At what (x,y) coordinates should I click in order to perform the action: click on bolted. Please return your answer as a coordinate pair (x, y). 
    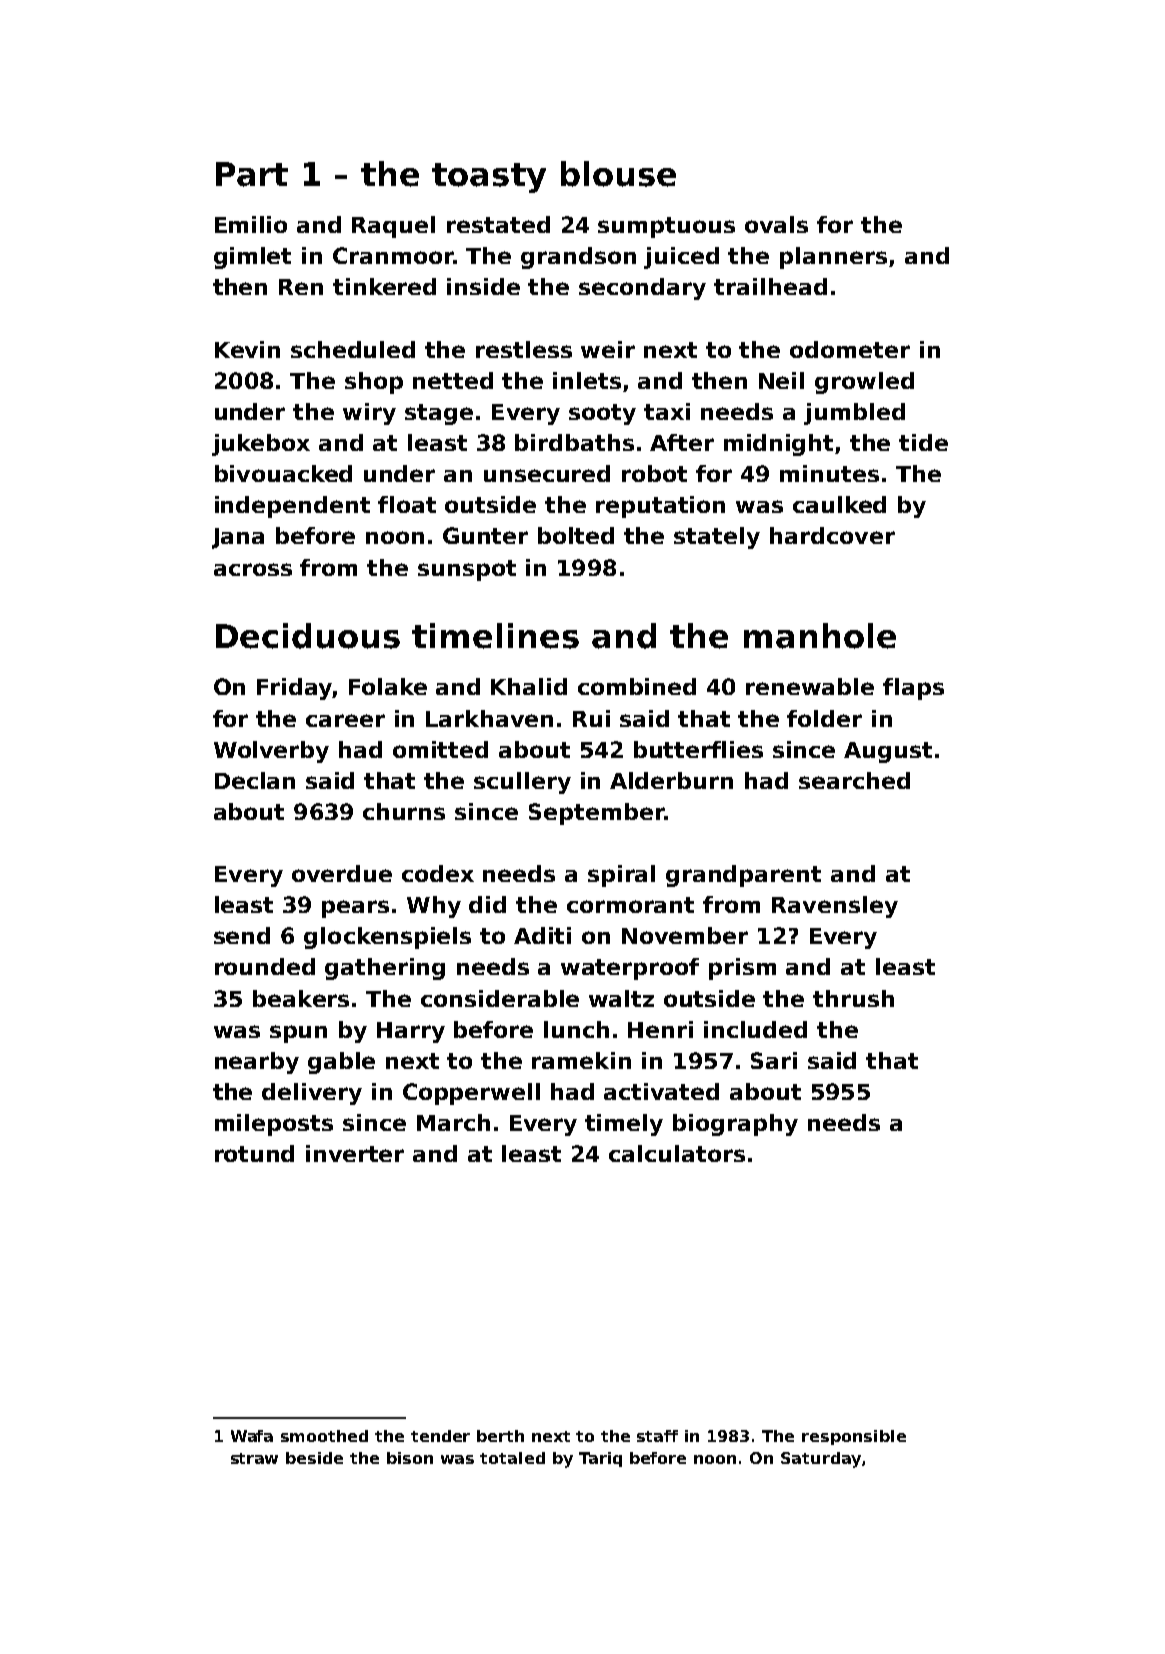
    Looking at the image, I should click on (576, 535).
